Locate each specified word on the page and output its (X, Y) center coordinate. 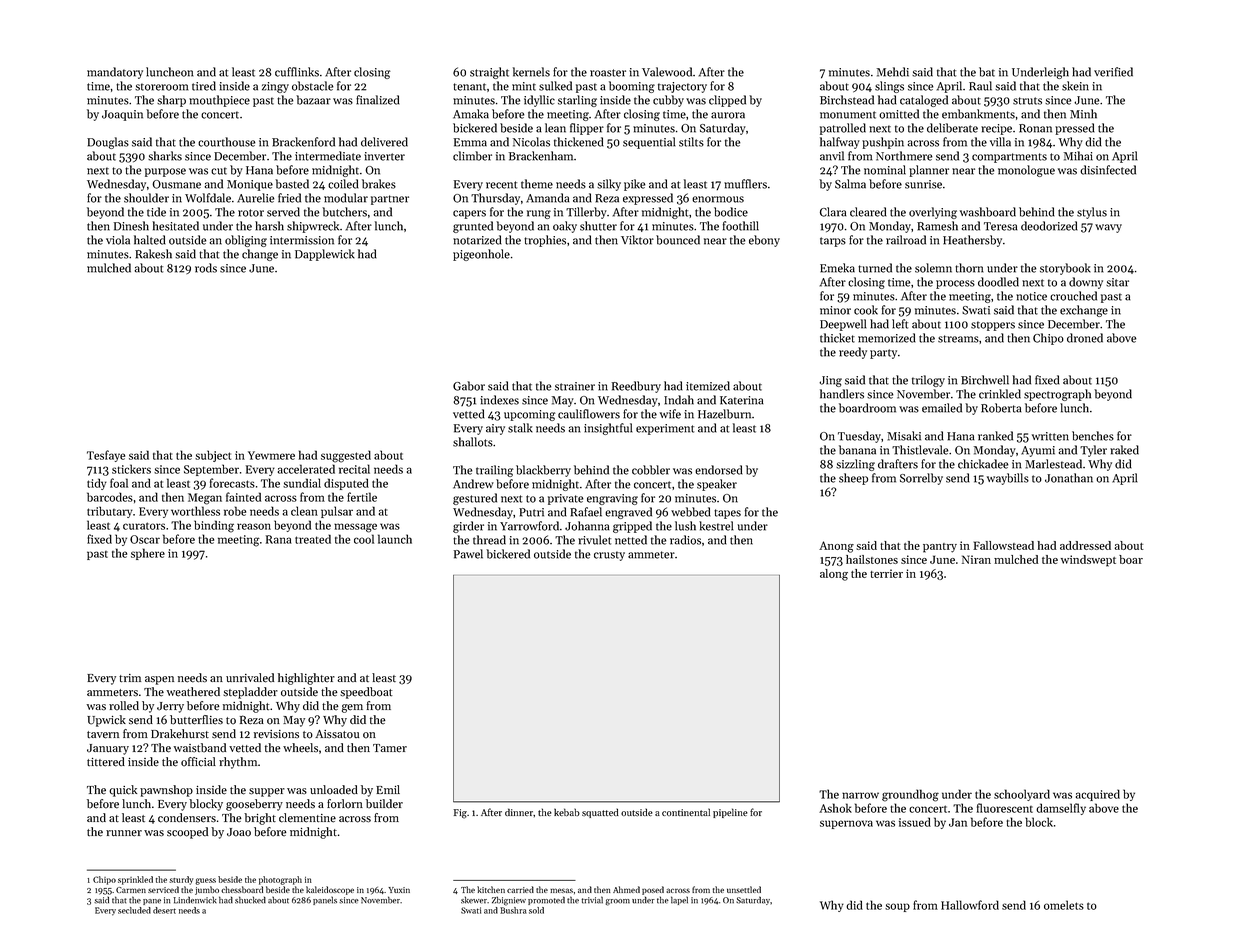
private (565, 499)
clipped (727, 101)
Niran (976, 559)
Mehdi (893, 72)
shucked (250, 900)
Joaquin (122, 115)
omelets (1064, 905)
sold (536, 910)
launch (395, 539)
